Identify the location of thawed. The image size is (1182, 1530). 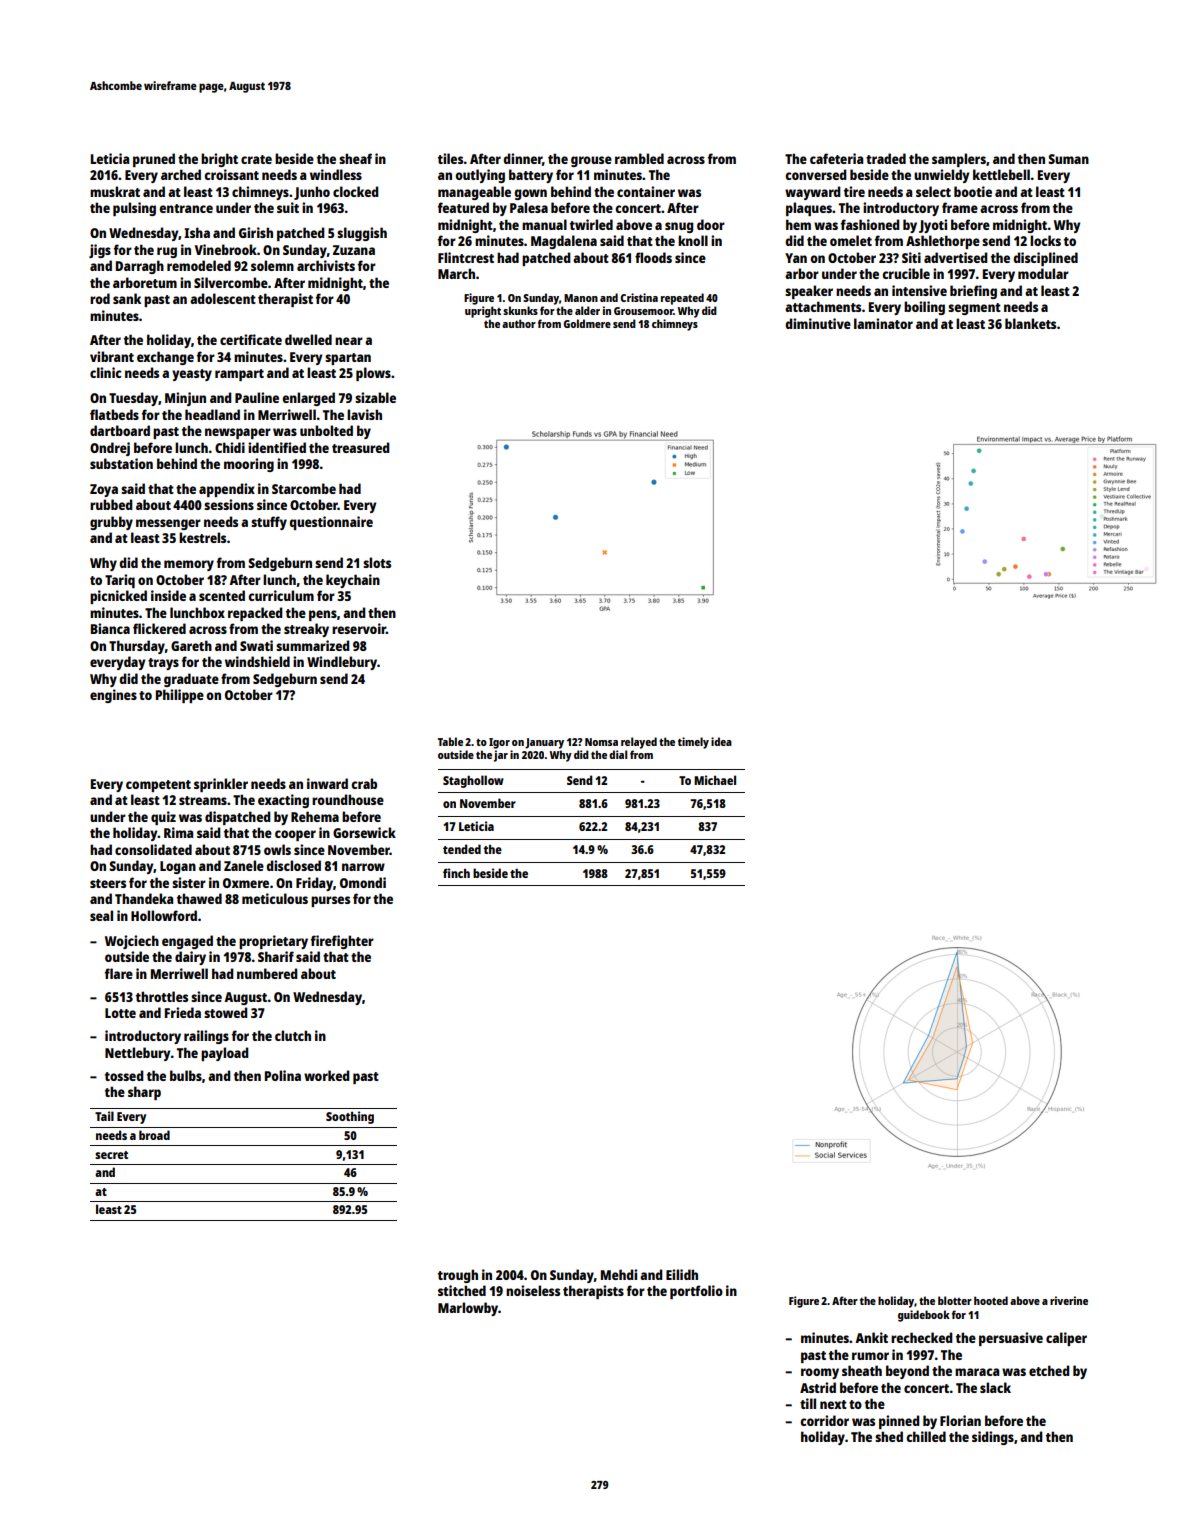
(199, 898).
